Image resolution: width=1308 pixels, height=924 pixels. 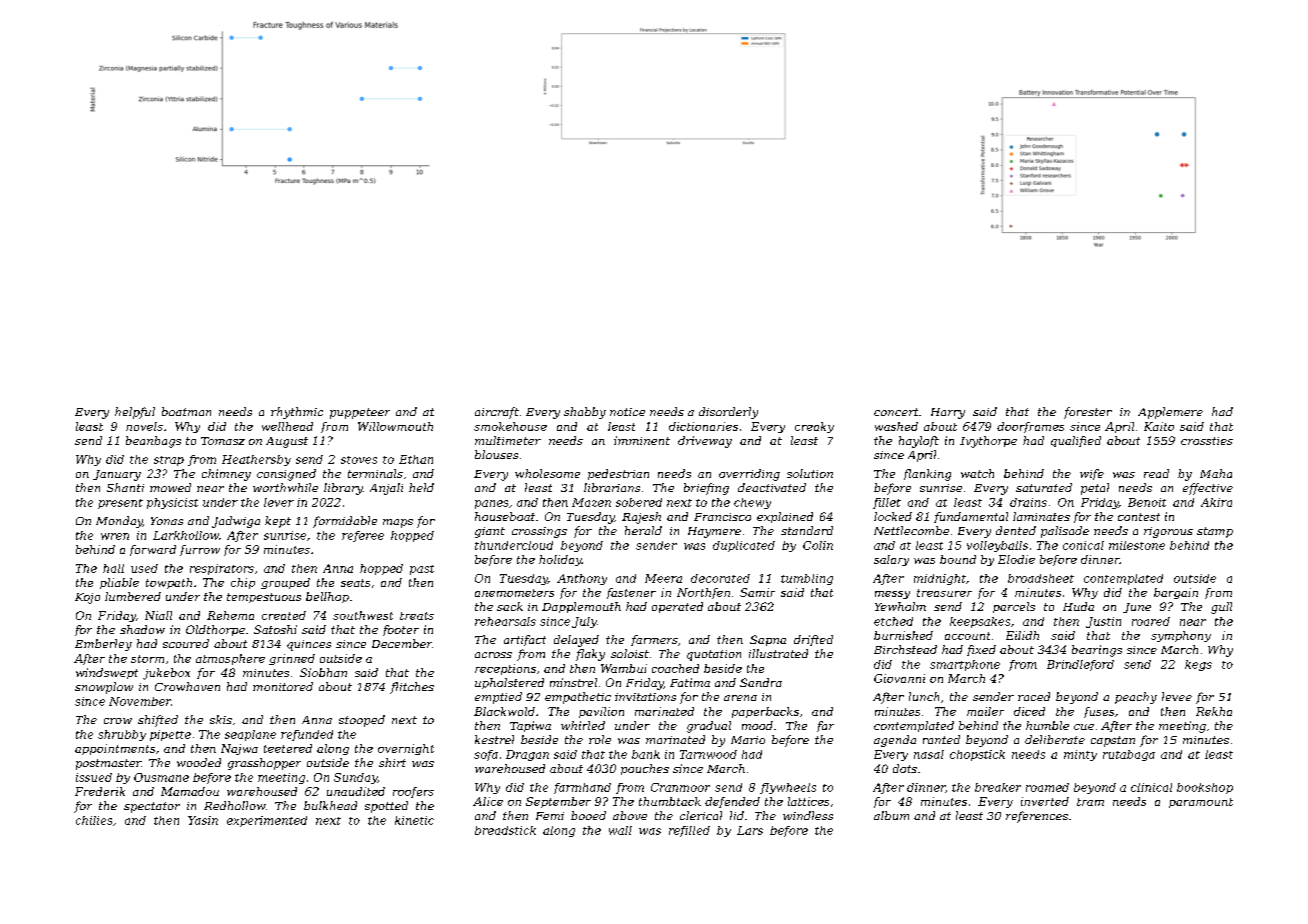 I want to click on role, so click(x=600, y=739).
